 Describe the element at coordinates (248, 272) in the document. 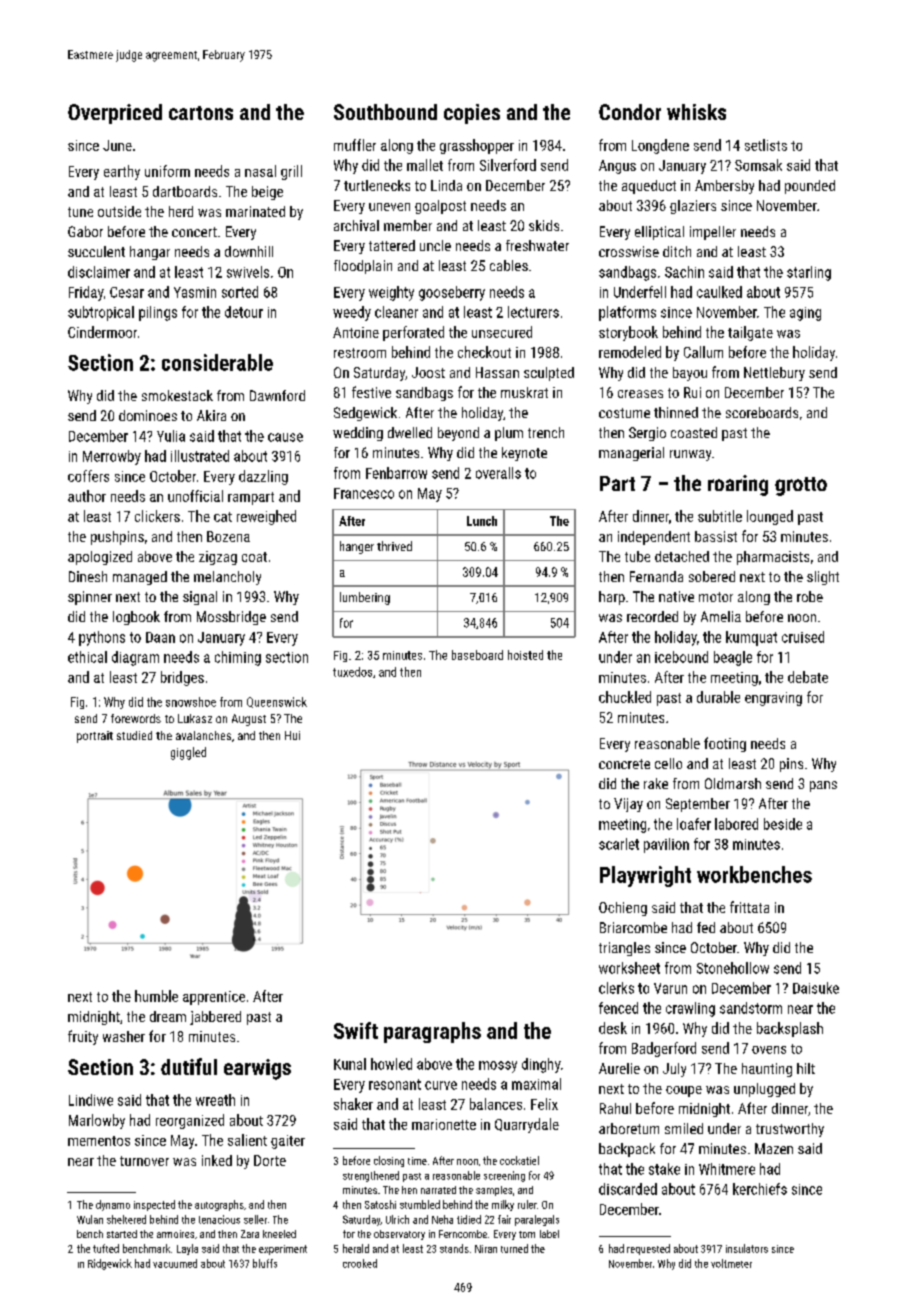

I see `swivels` at that location.
